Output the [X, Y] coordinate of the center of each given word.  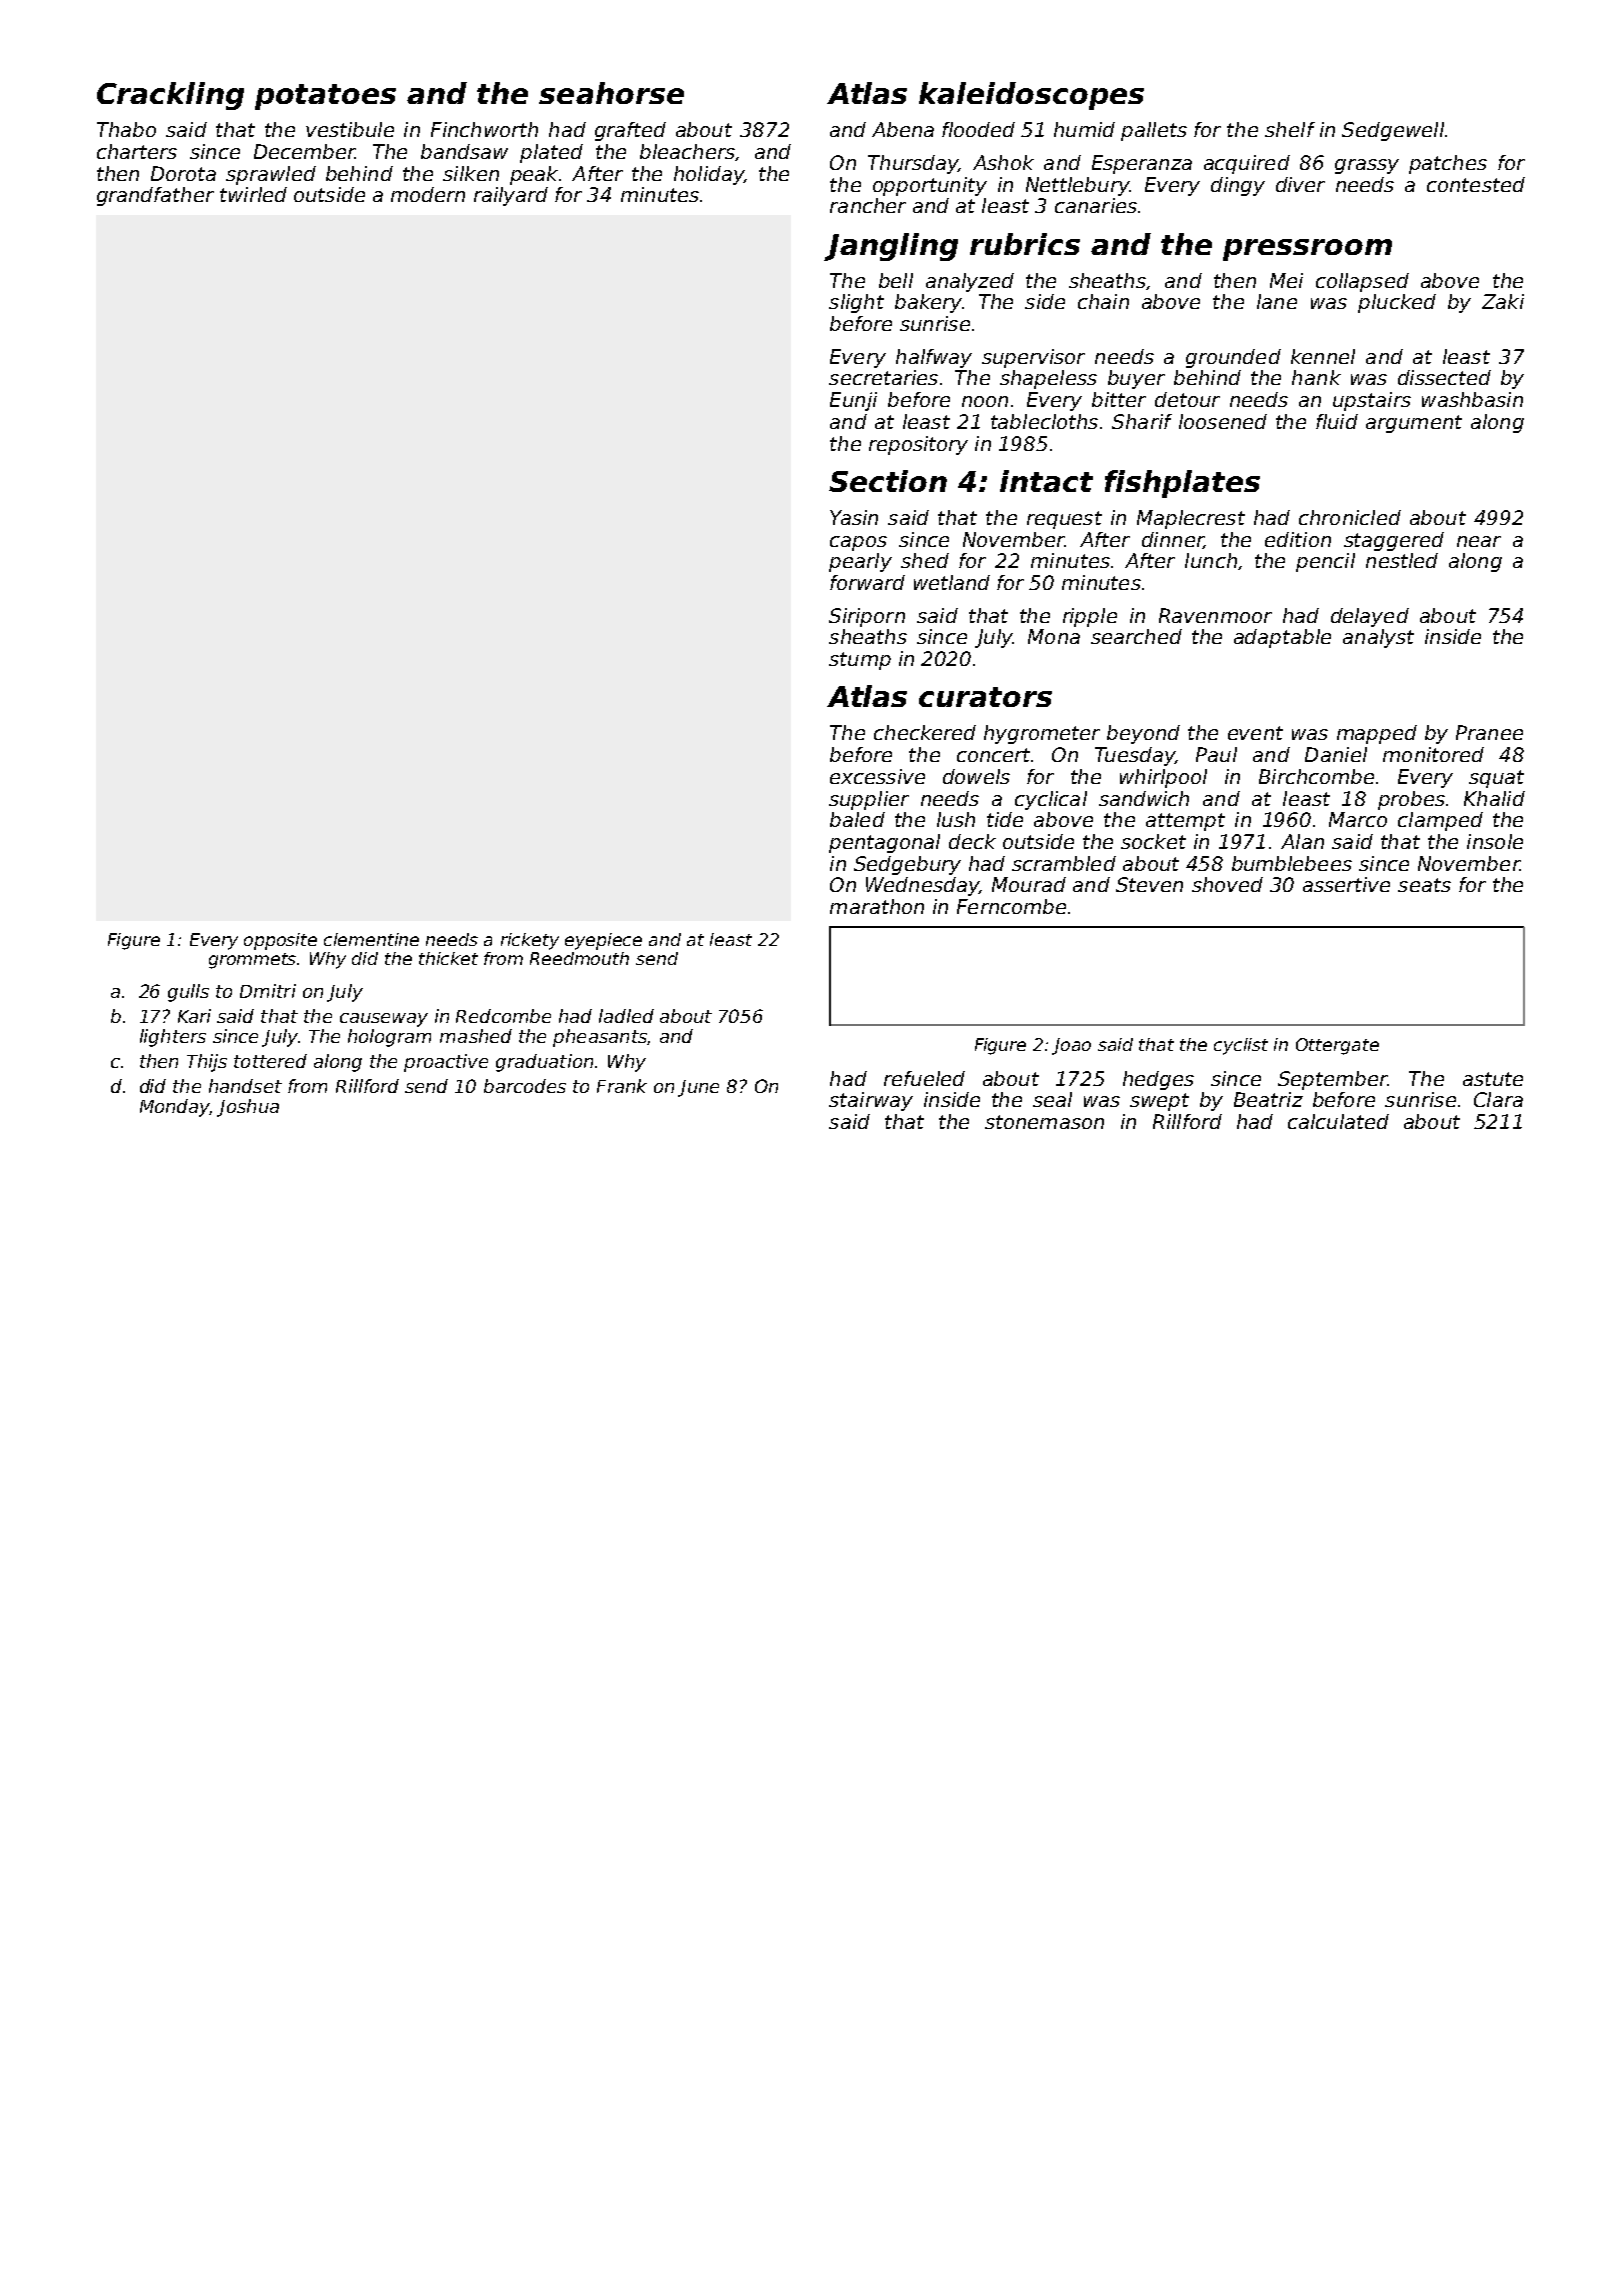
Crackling [170, 96]
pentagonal [884, 843]
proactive [446, 1063]
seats [1424, 885]
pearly [860, 562]
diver [1300, 184]
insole [1495, 841]
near [1479, 541]
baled [857, 819]
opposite [280, 941]
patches [1448, 164]
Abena [903, 129]
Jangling [891, 247]
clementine [371, 939]
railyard [511, 196]
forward [867, 582]
